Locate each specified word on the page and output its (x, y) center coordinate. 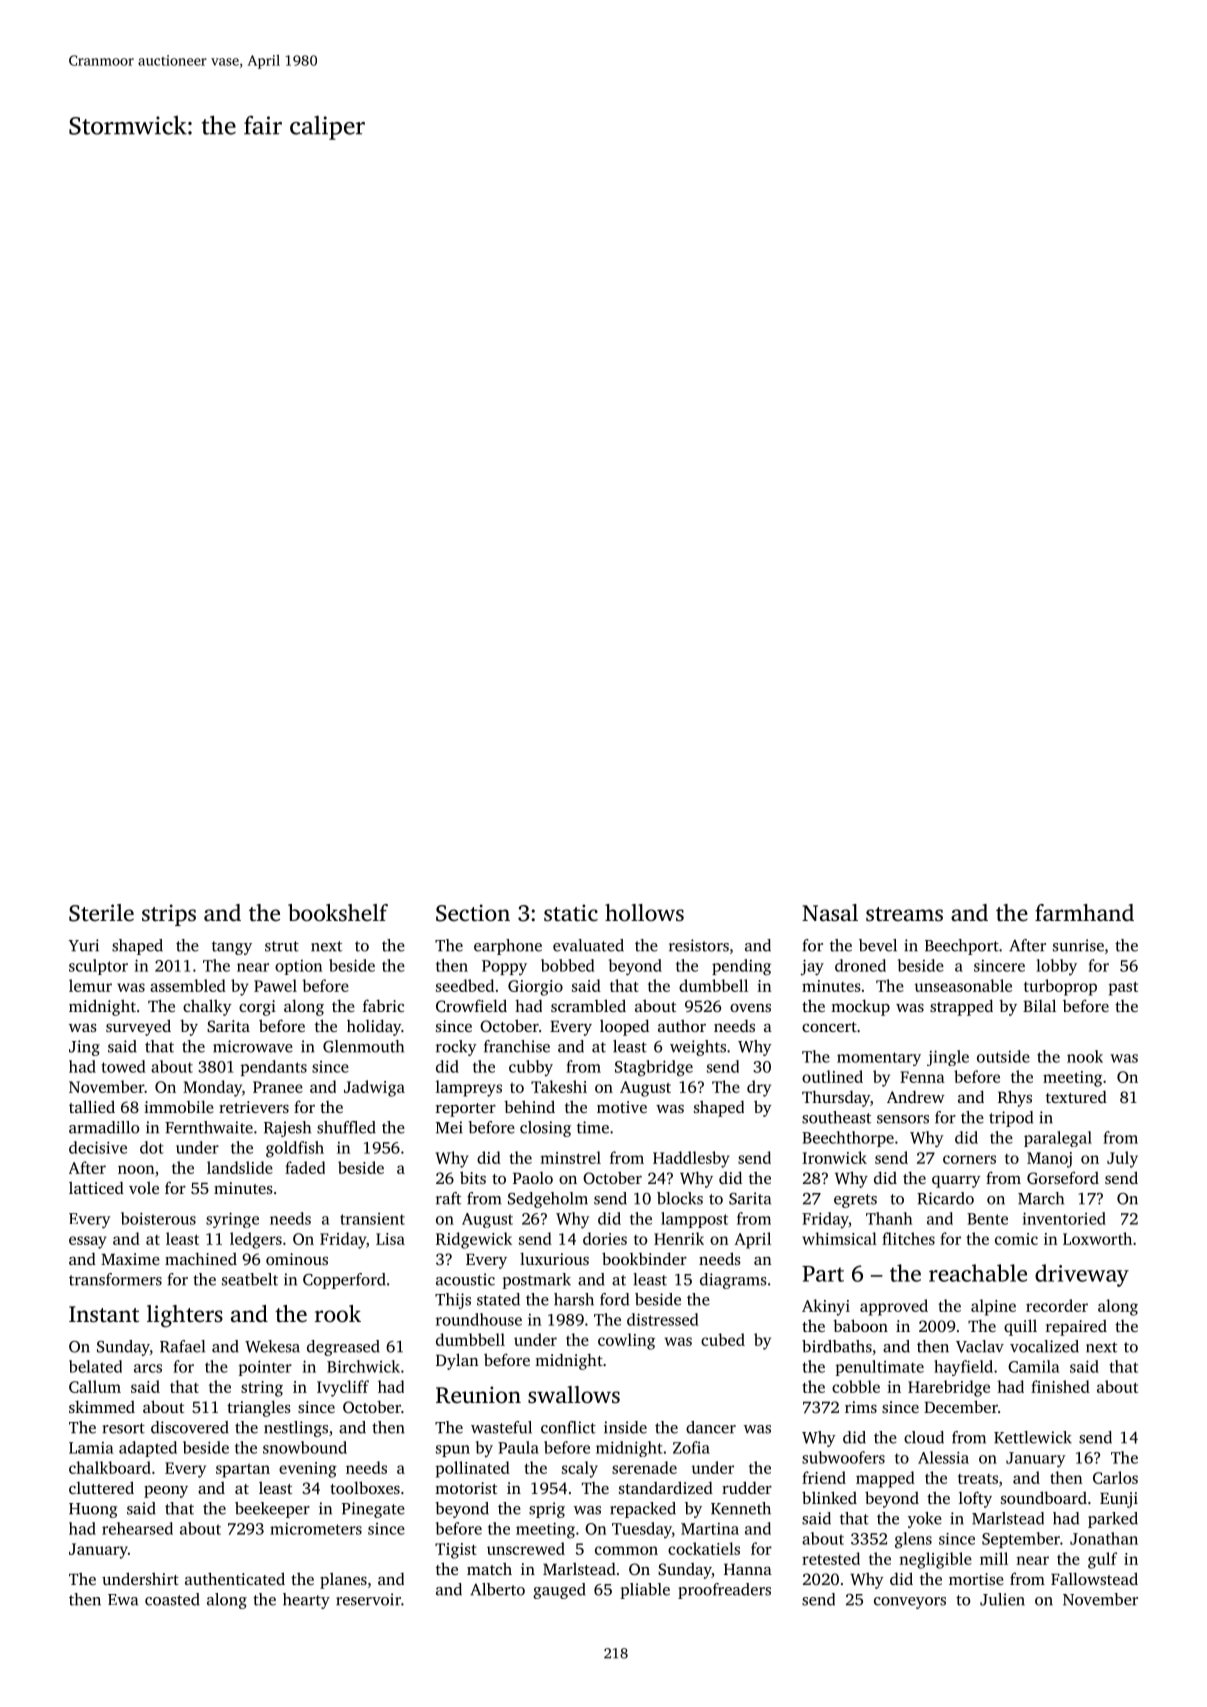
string (262, 1389)
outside (1003, 1056)
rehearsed (137, 1528)
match (489, 1568)
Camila (1033, 1366)
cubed (723, 1339)
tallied (92, 1106)
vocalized (1044, 1346)
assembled (188, 985)
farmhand (1084, 912)
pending (741, 967)
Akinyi (826, 1307)
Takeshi (559, 1086)
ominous (297, 1259)
